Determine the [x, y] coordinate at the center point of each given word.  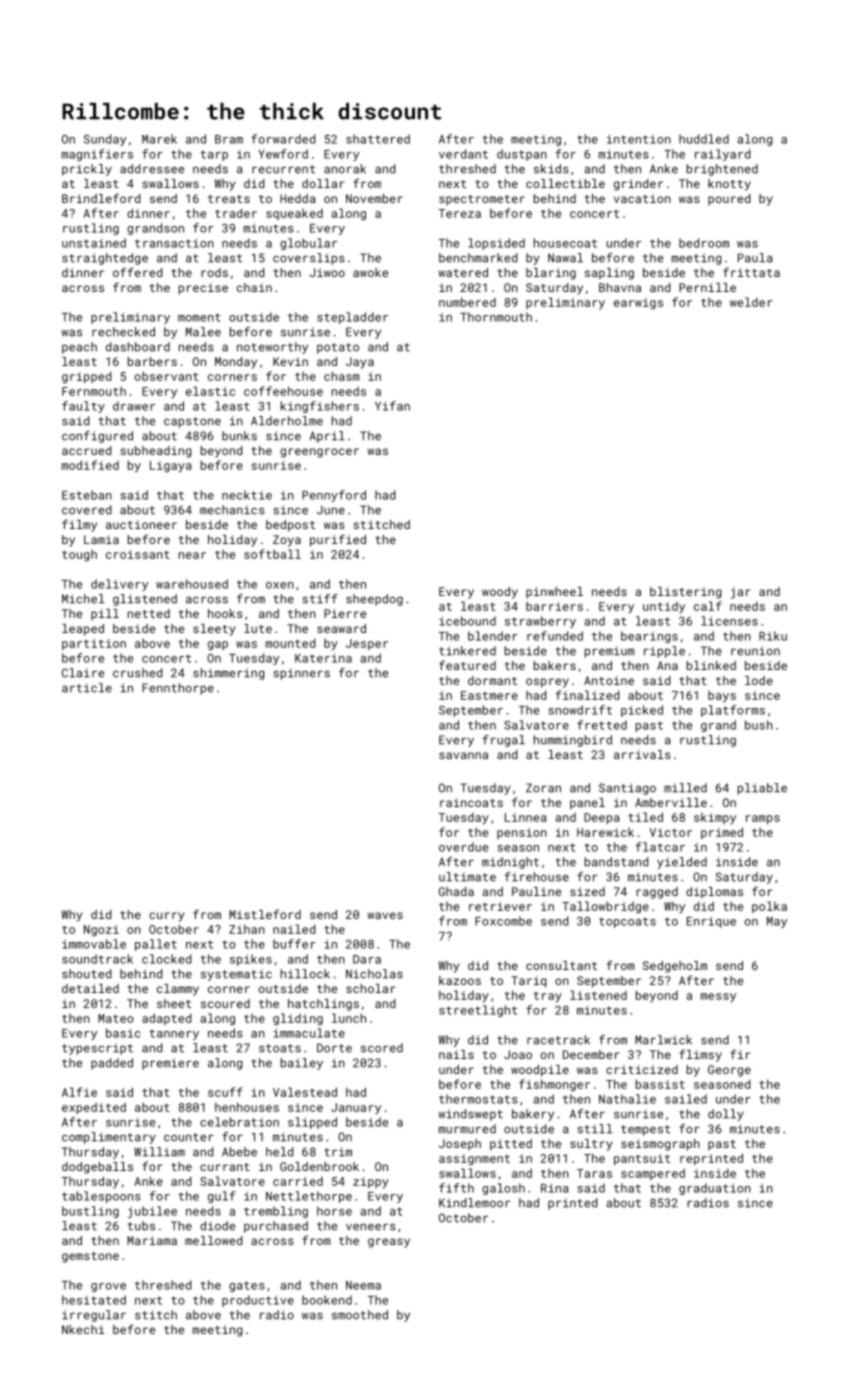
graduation [715, 1189]
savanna [463, 755]
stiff [320, 599]
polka [769, 907]
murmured [467, 1129]
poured [729, 200]
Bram [229, 139]
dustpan [522, 155]
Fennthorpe [178, 689]
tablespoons [101, 1197]
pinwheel [554, 593]
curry [166, 917]
